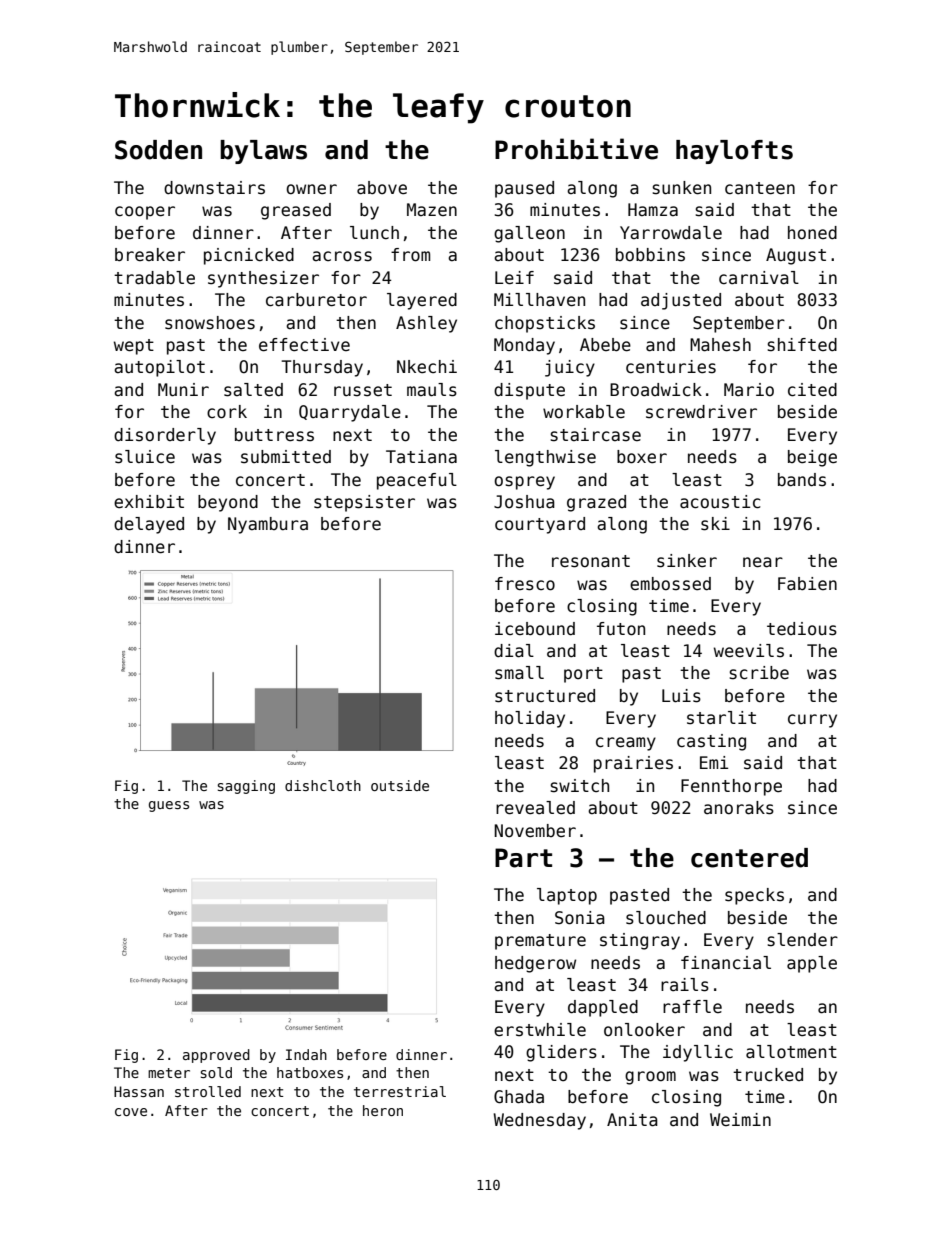 This screenshot has height=1233, width=952. Describe the element at coordinates (576, 149) in the screenshot. I see `Prohibitive` at that location.
